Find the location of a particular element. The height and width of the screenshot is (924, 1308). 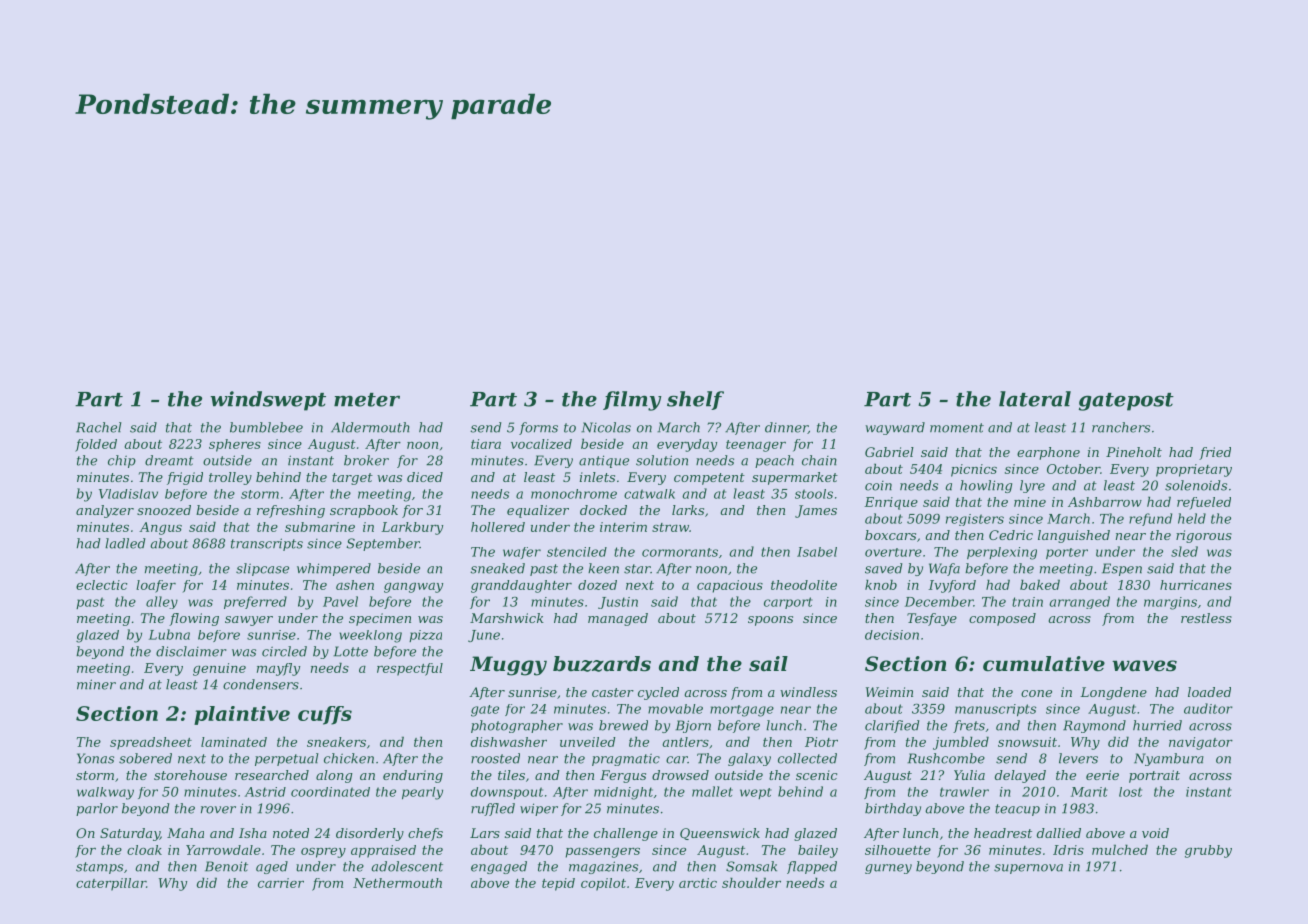

photographer is located at coordinates (517, 726).
